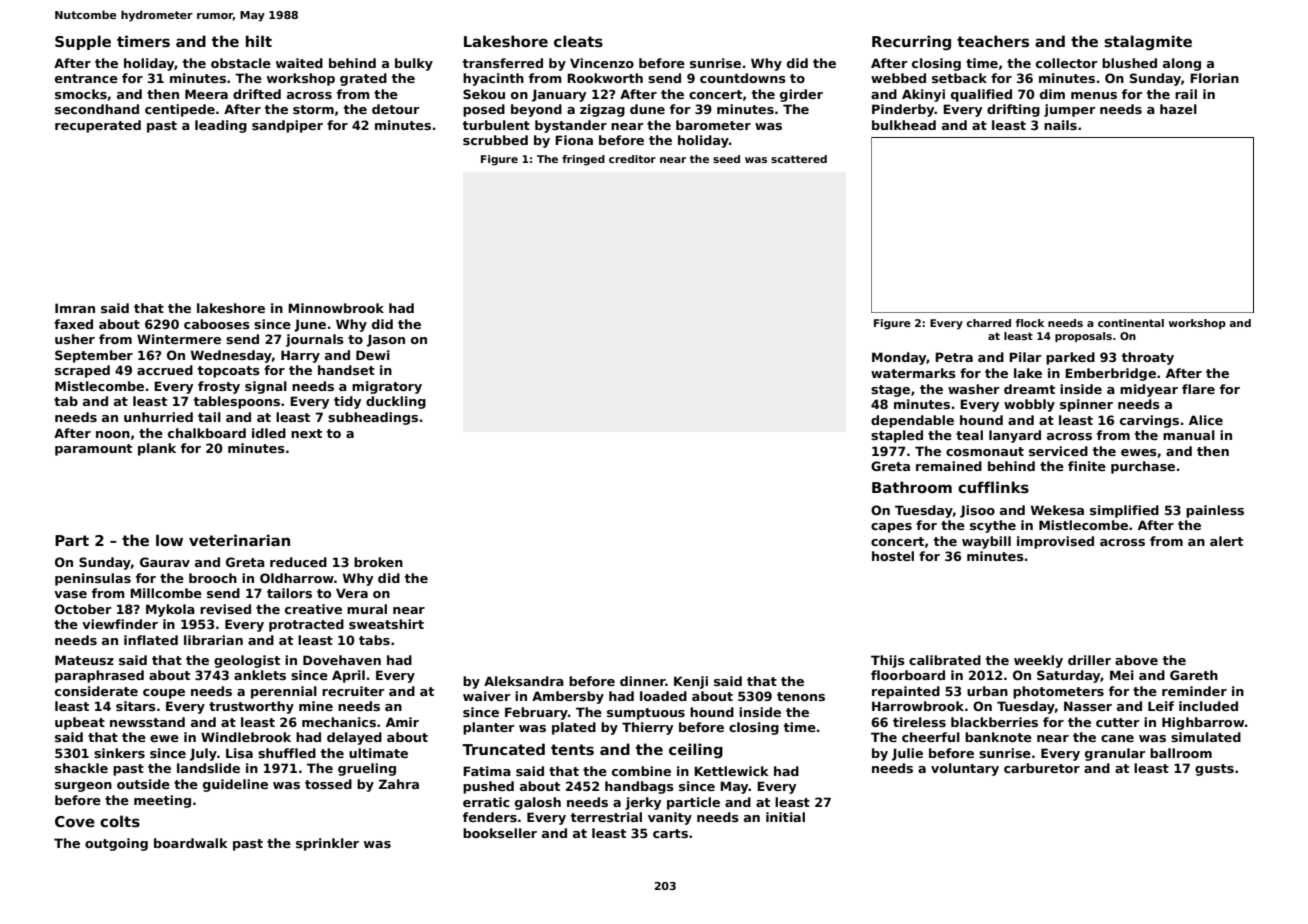 The image size is (1308, 924). I want to click on recuperated, so click(98, 126).
